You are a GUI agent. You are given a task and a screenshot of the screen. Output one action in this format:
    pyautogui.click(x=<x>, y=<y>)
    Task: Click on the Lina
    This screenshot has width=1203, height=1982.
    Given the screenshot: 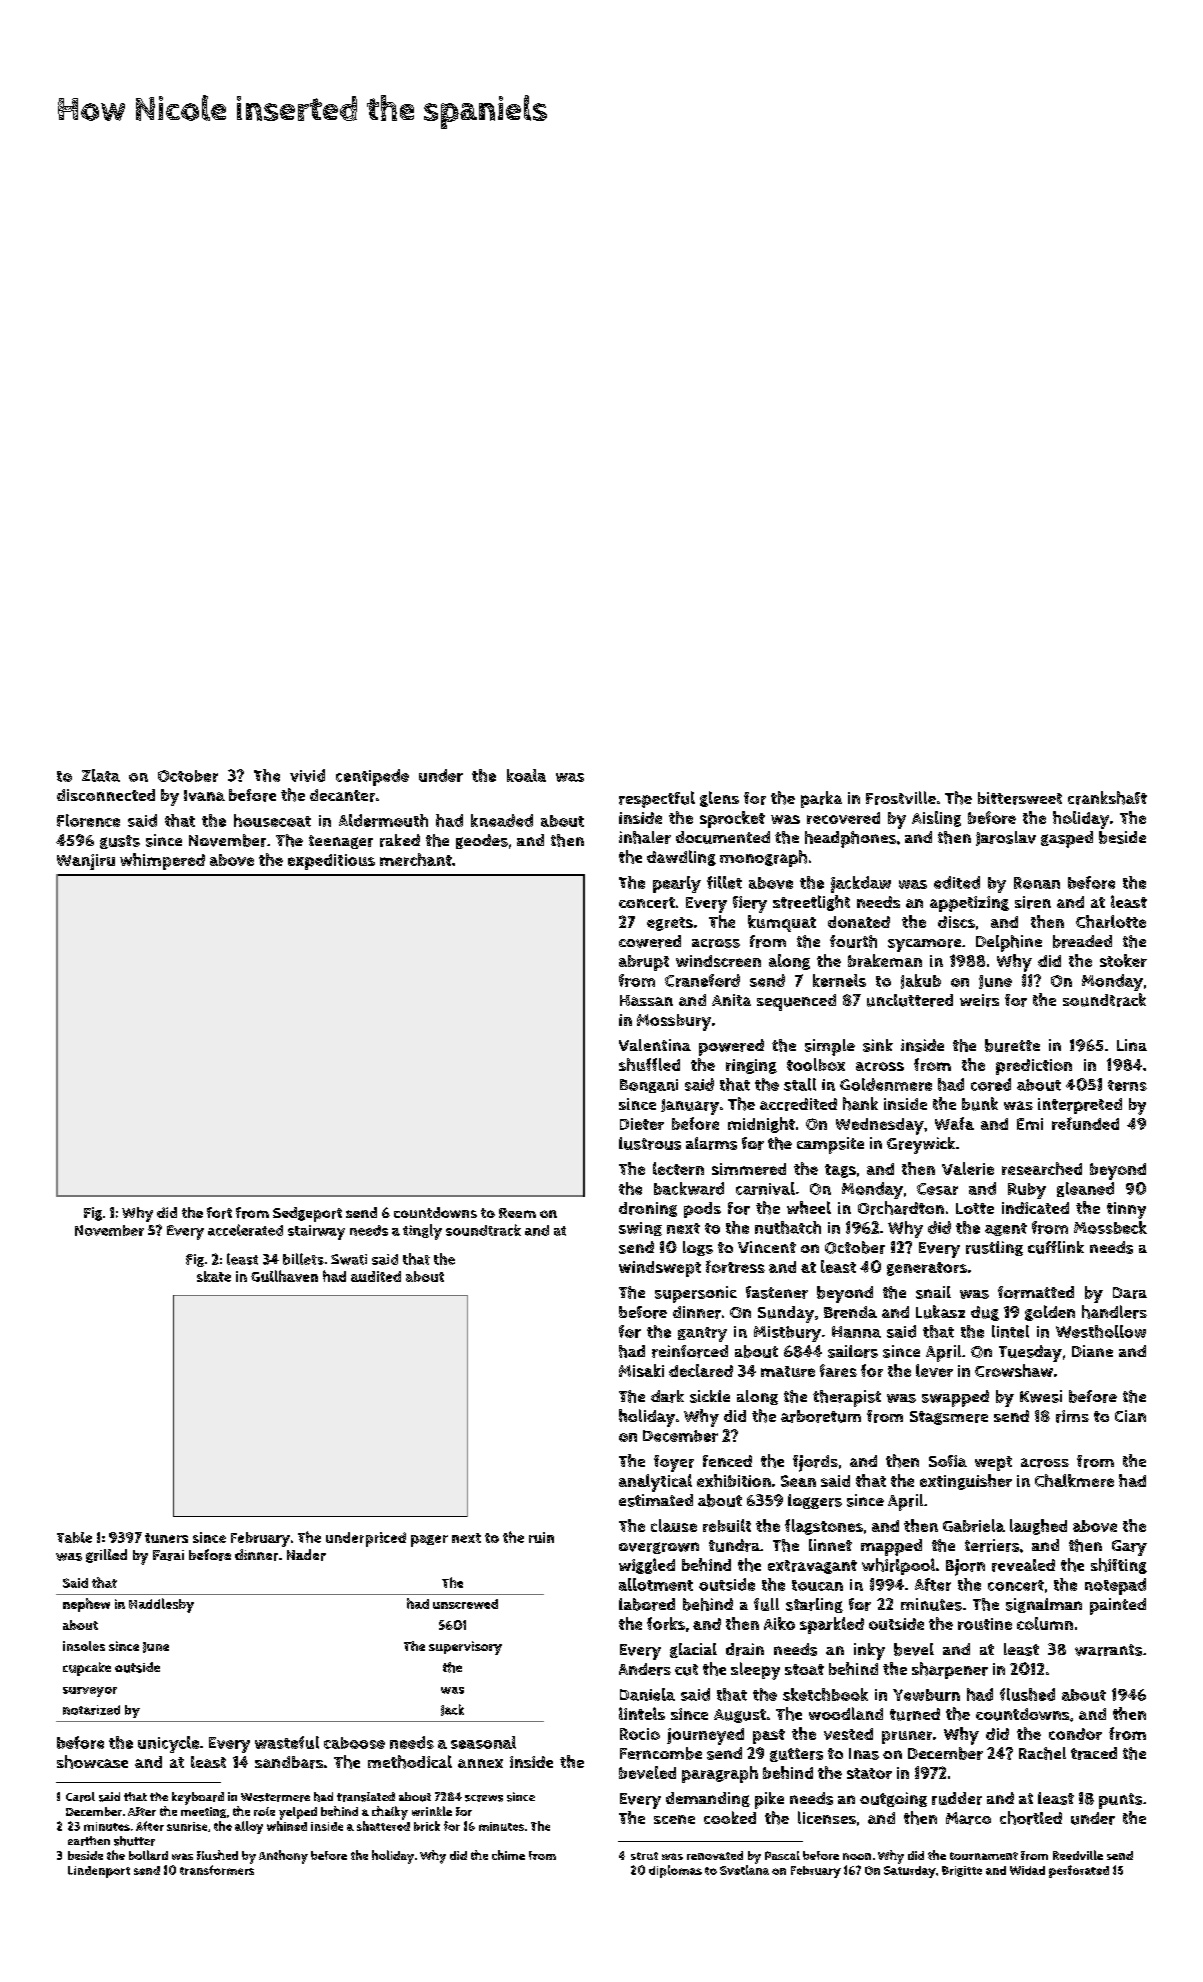 What is the action you would take?
    pyautogui.click(x=1132, y=1045)
